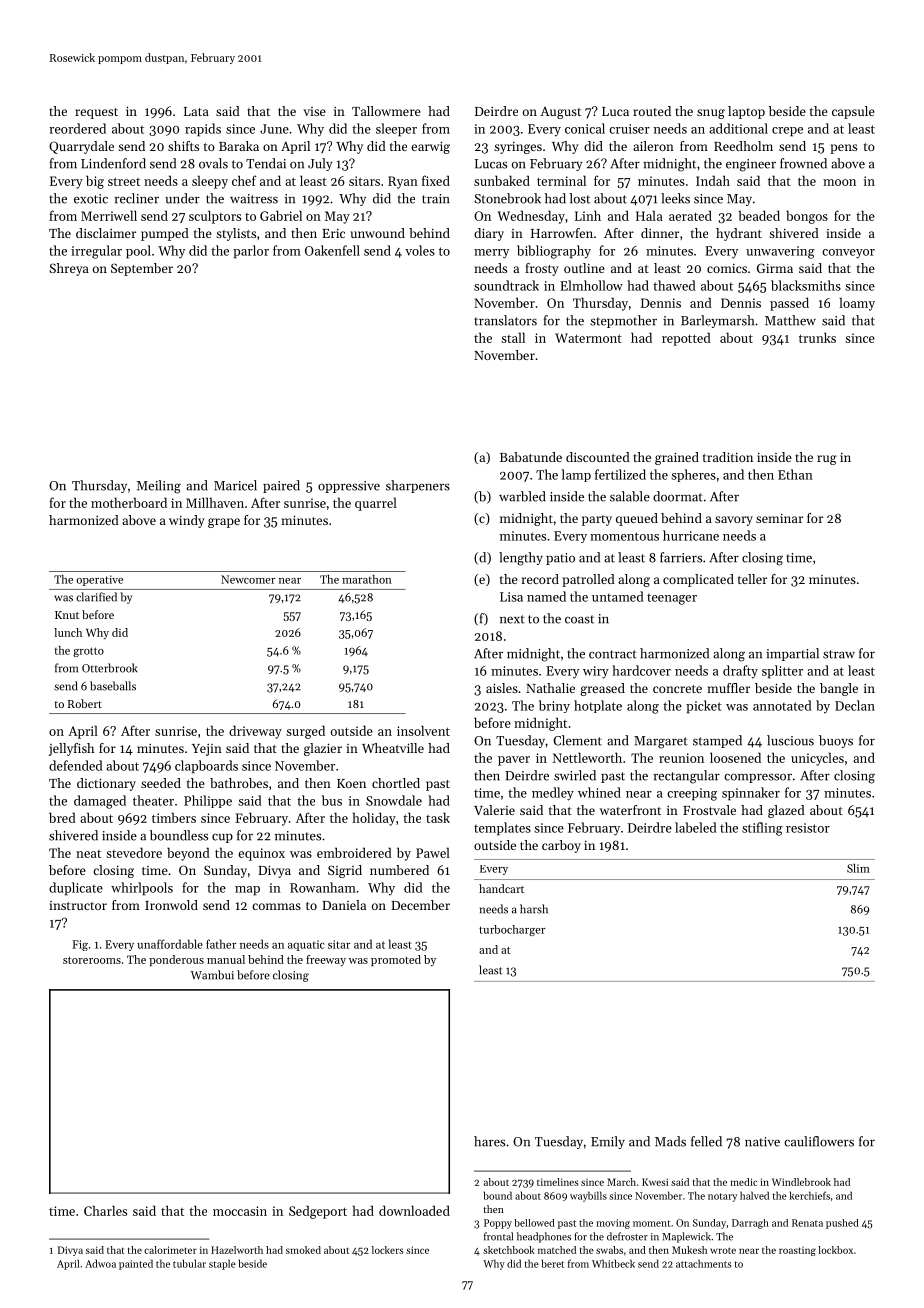 The image size is (924, 1308). I want to click on seeded, so click(161, 783).
